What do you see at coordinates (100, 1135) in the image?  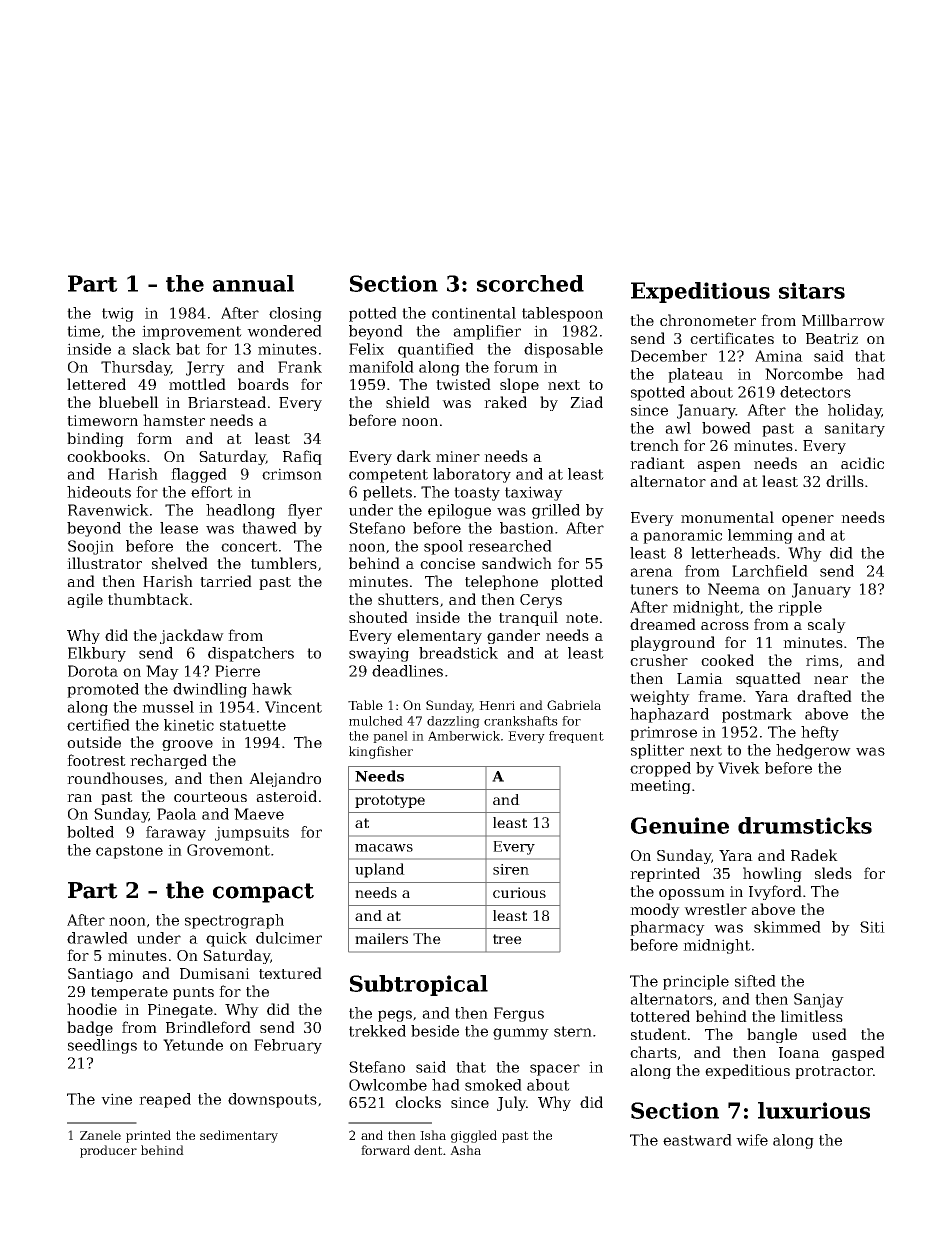 I see `Zanele` at bounding box center [100, 1135].
